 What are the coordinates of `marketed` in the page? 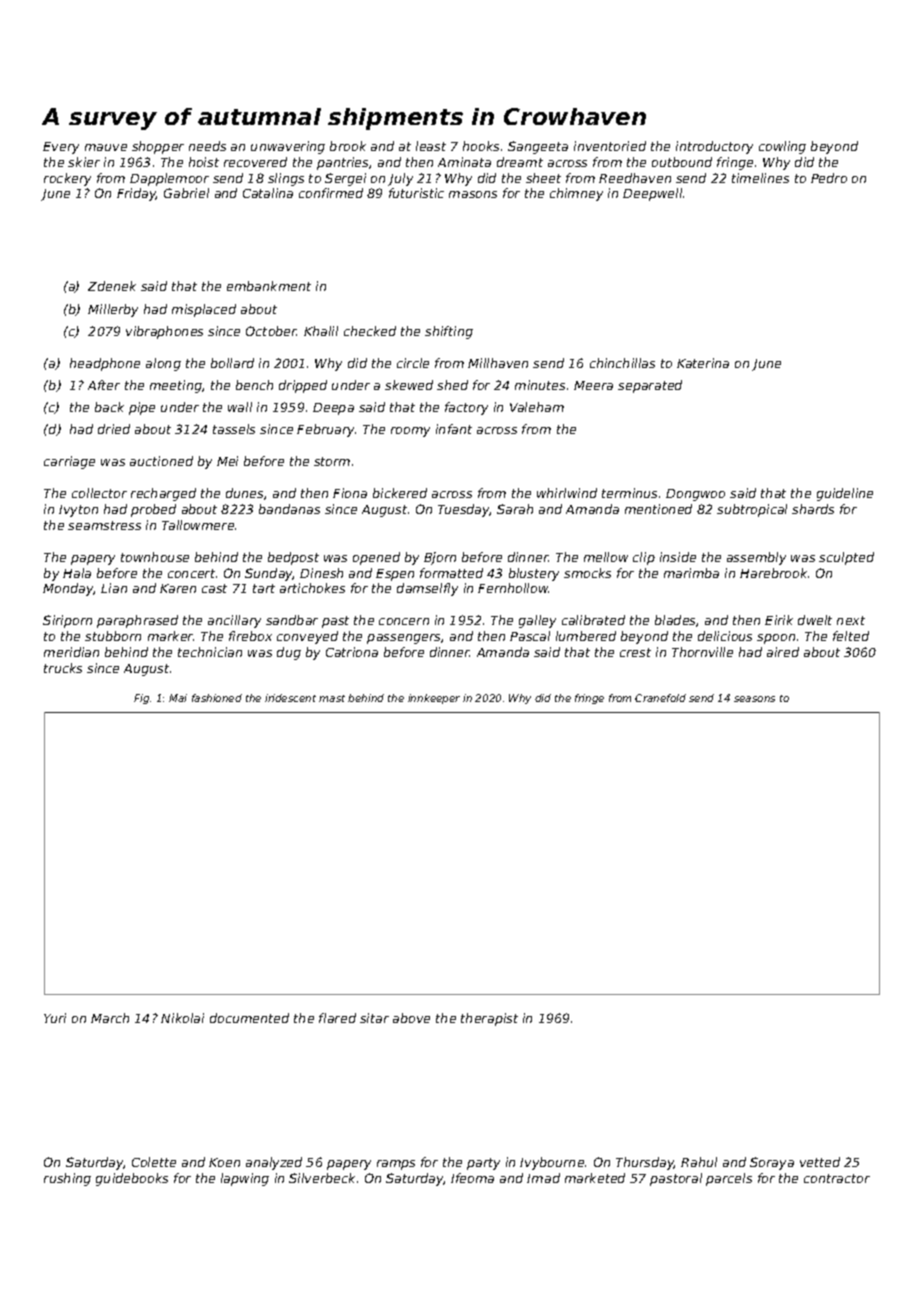 It's located at (595, 1178).
